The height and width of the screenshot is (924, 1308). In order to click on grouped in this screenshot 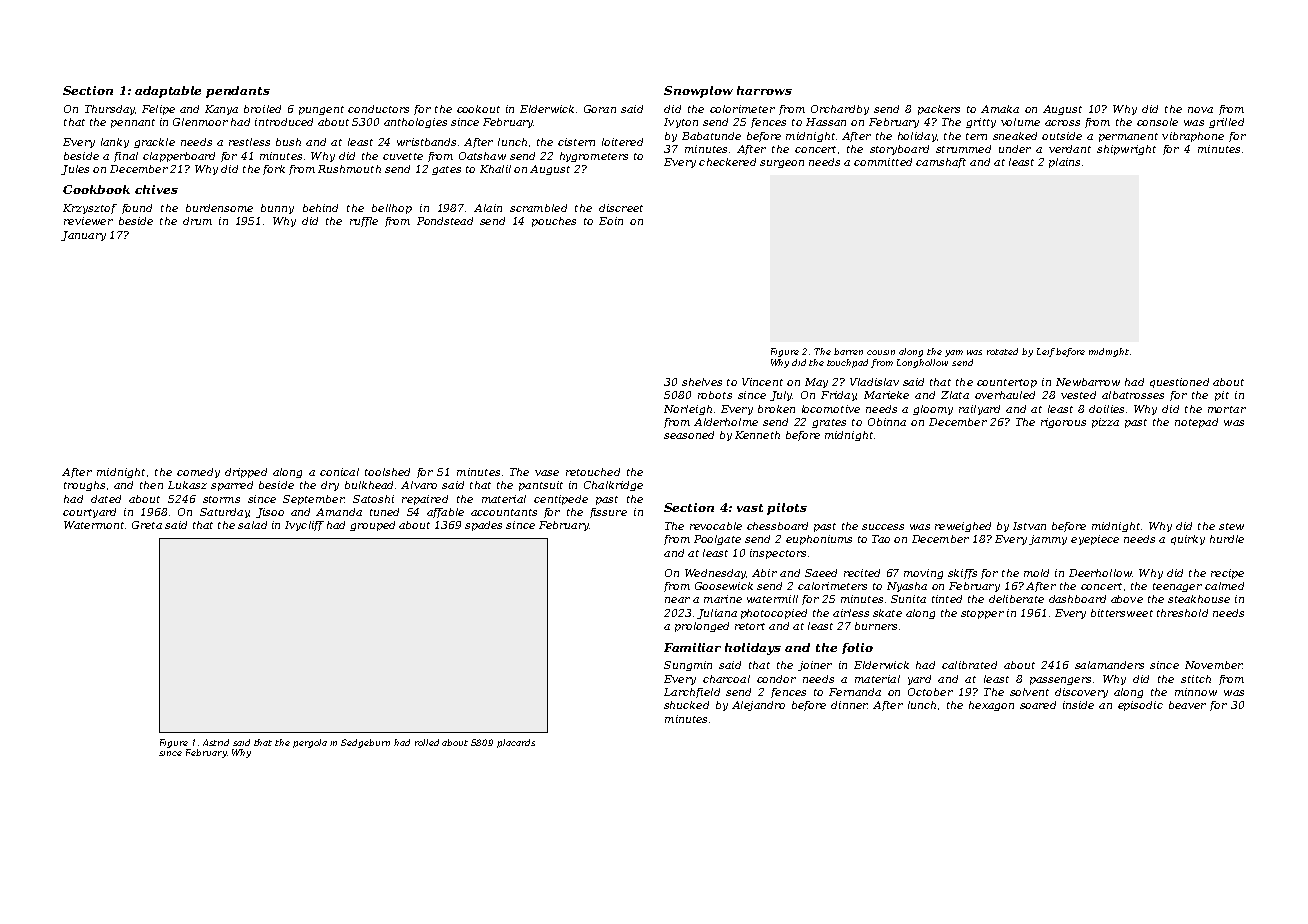, I will do `click(372, 526)`.
